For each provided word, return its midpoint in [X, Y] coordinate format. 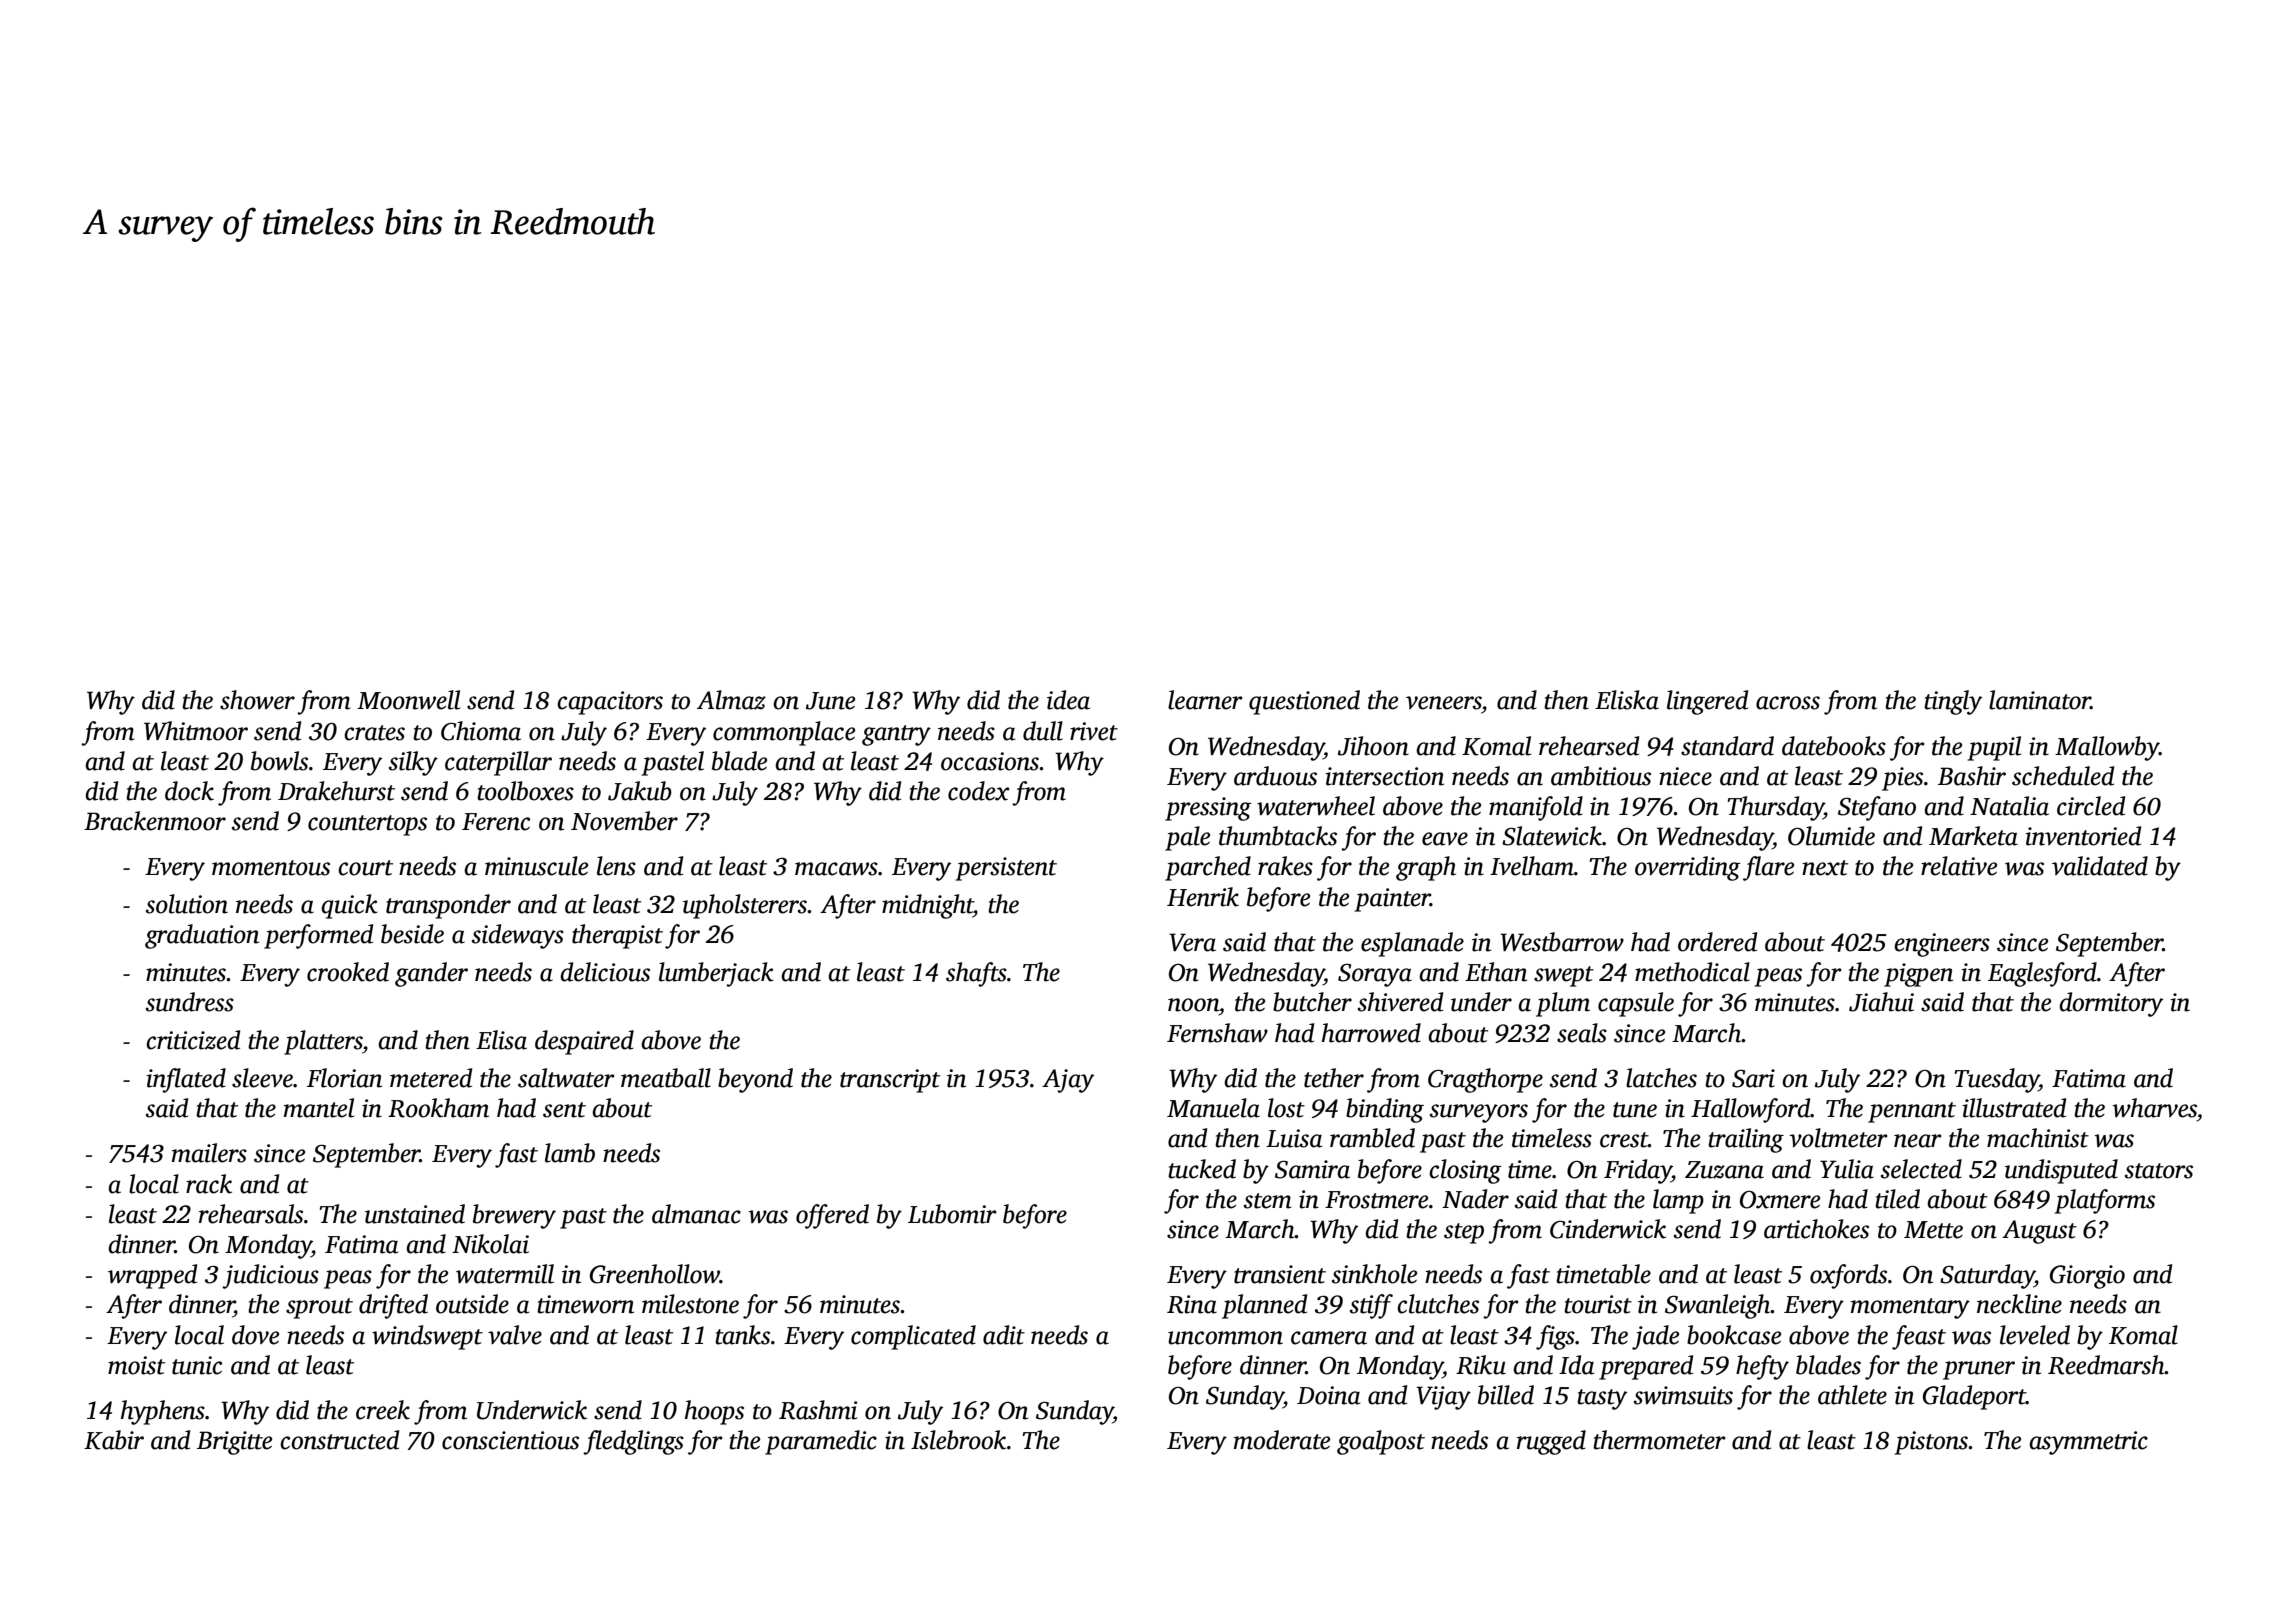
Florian [344, 1078]
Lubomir [952, 1214]
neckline [2019, 1304]
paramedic [821, 1442]
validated [2100, 866]
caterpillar [498, 763]
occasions [990, 761]
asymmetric [2088, 1443]
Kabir [114, 1440]
